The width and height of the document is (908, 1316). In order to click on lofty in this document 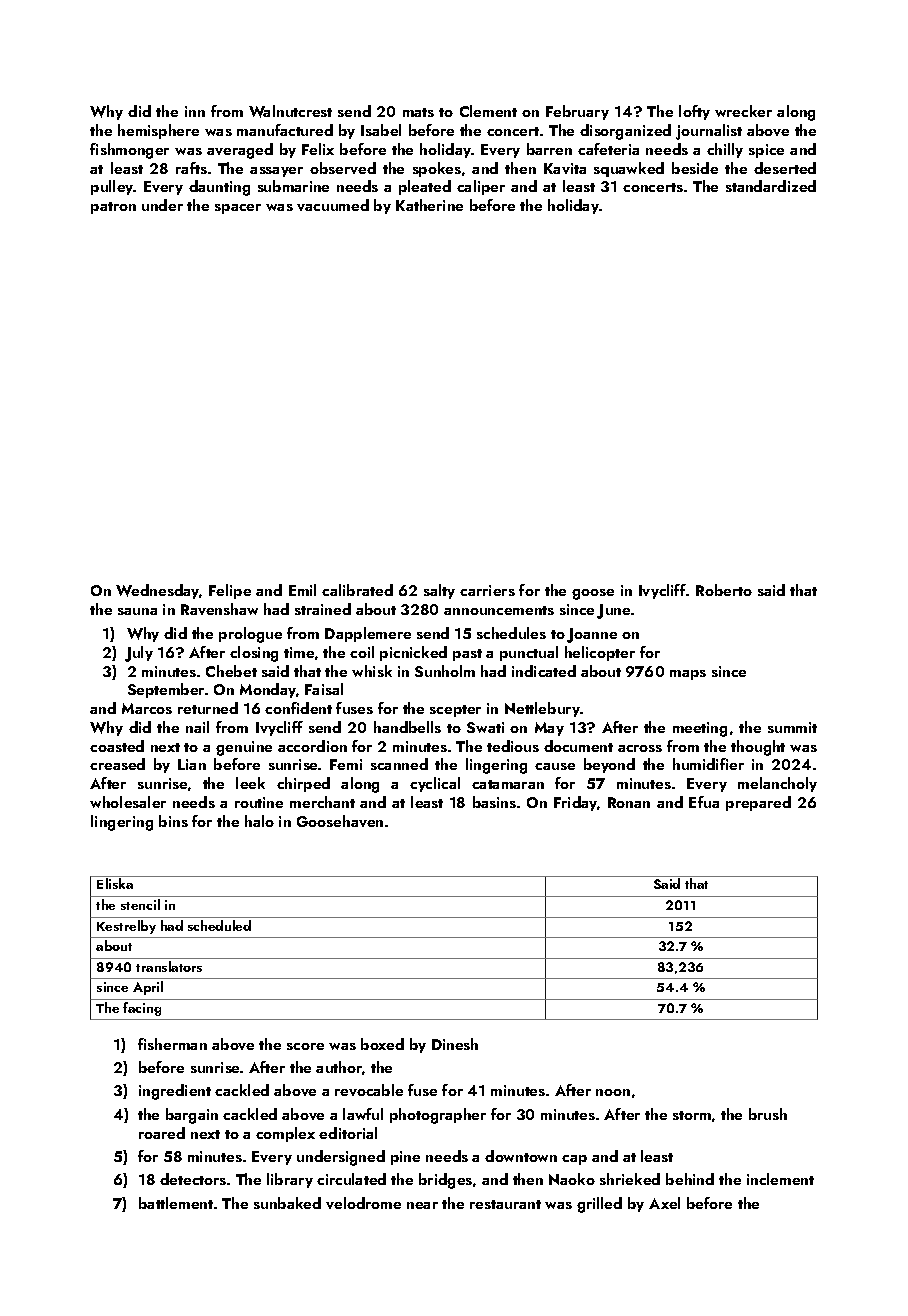, I will do `click(694, 112)`.
